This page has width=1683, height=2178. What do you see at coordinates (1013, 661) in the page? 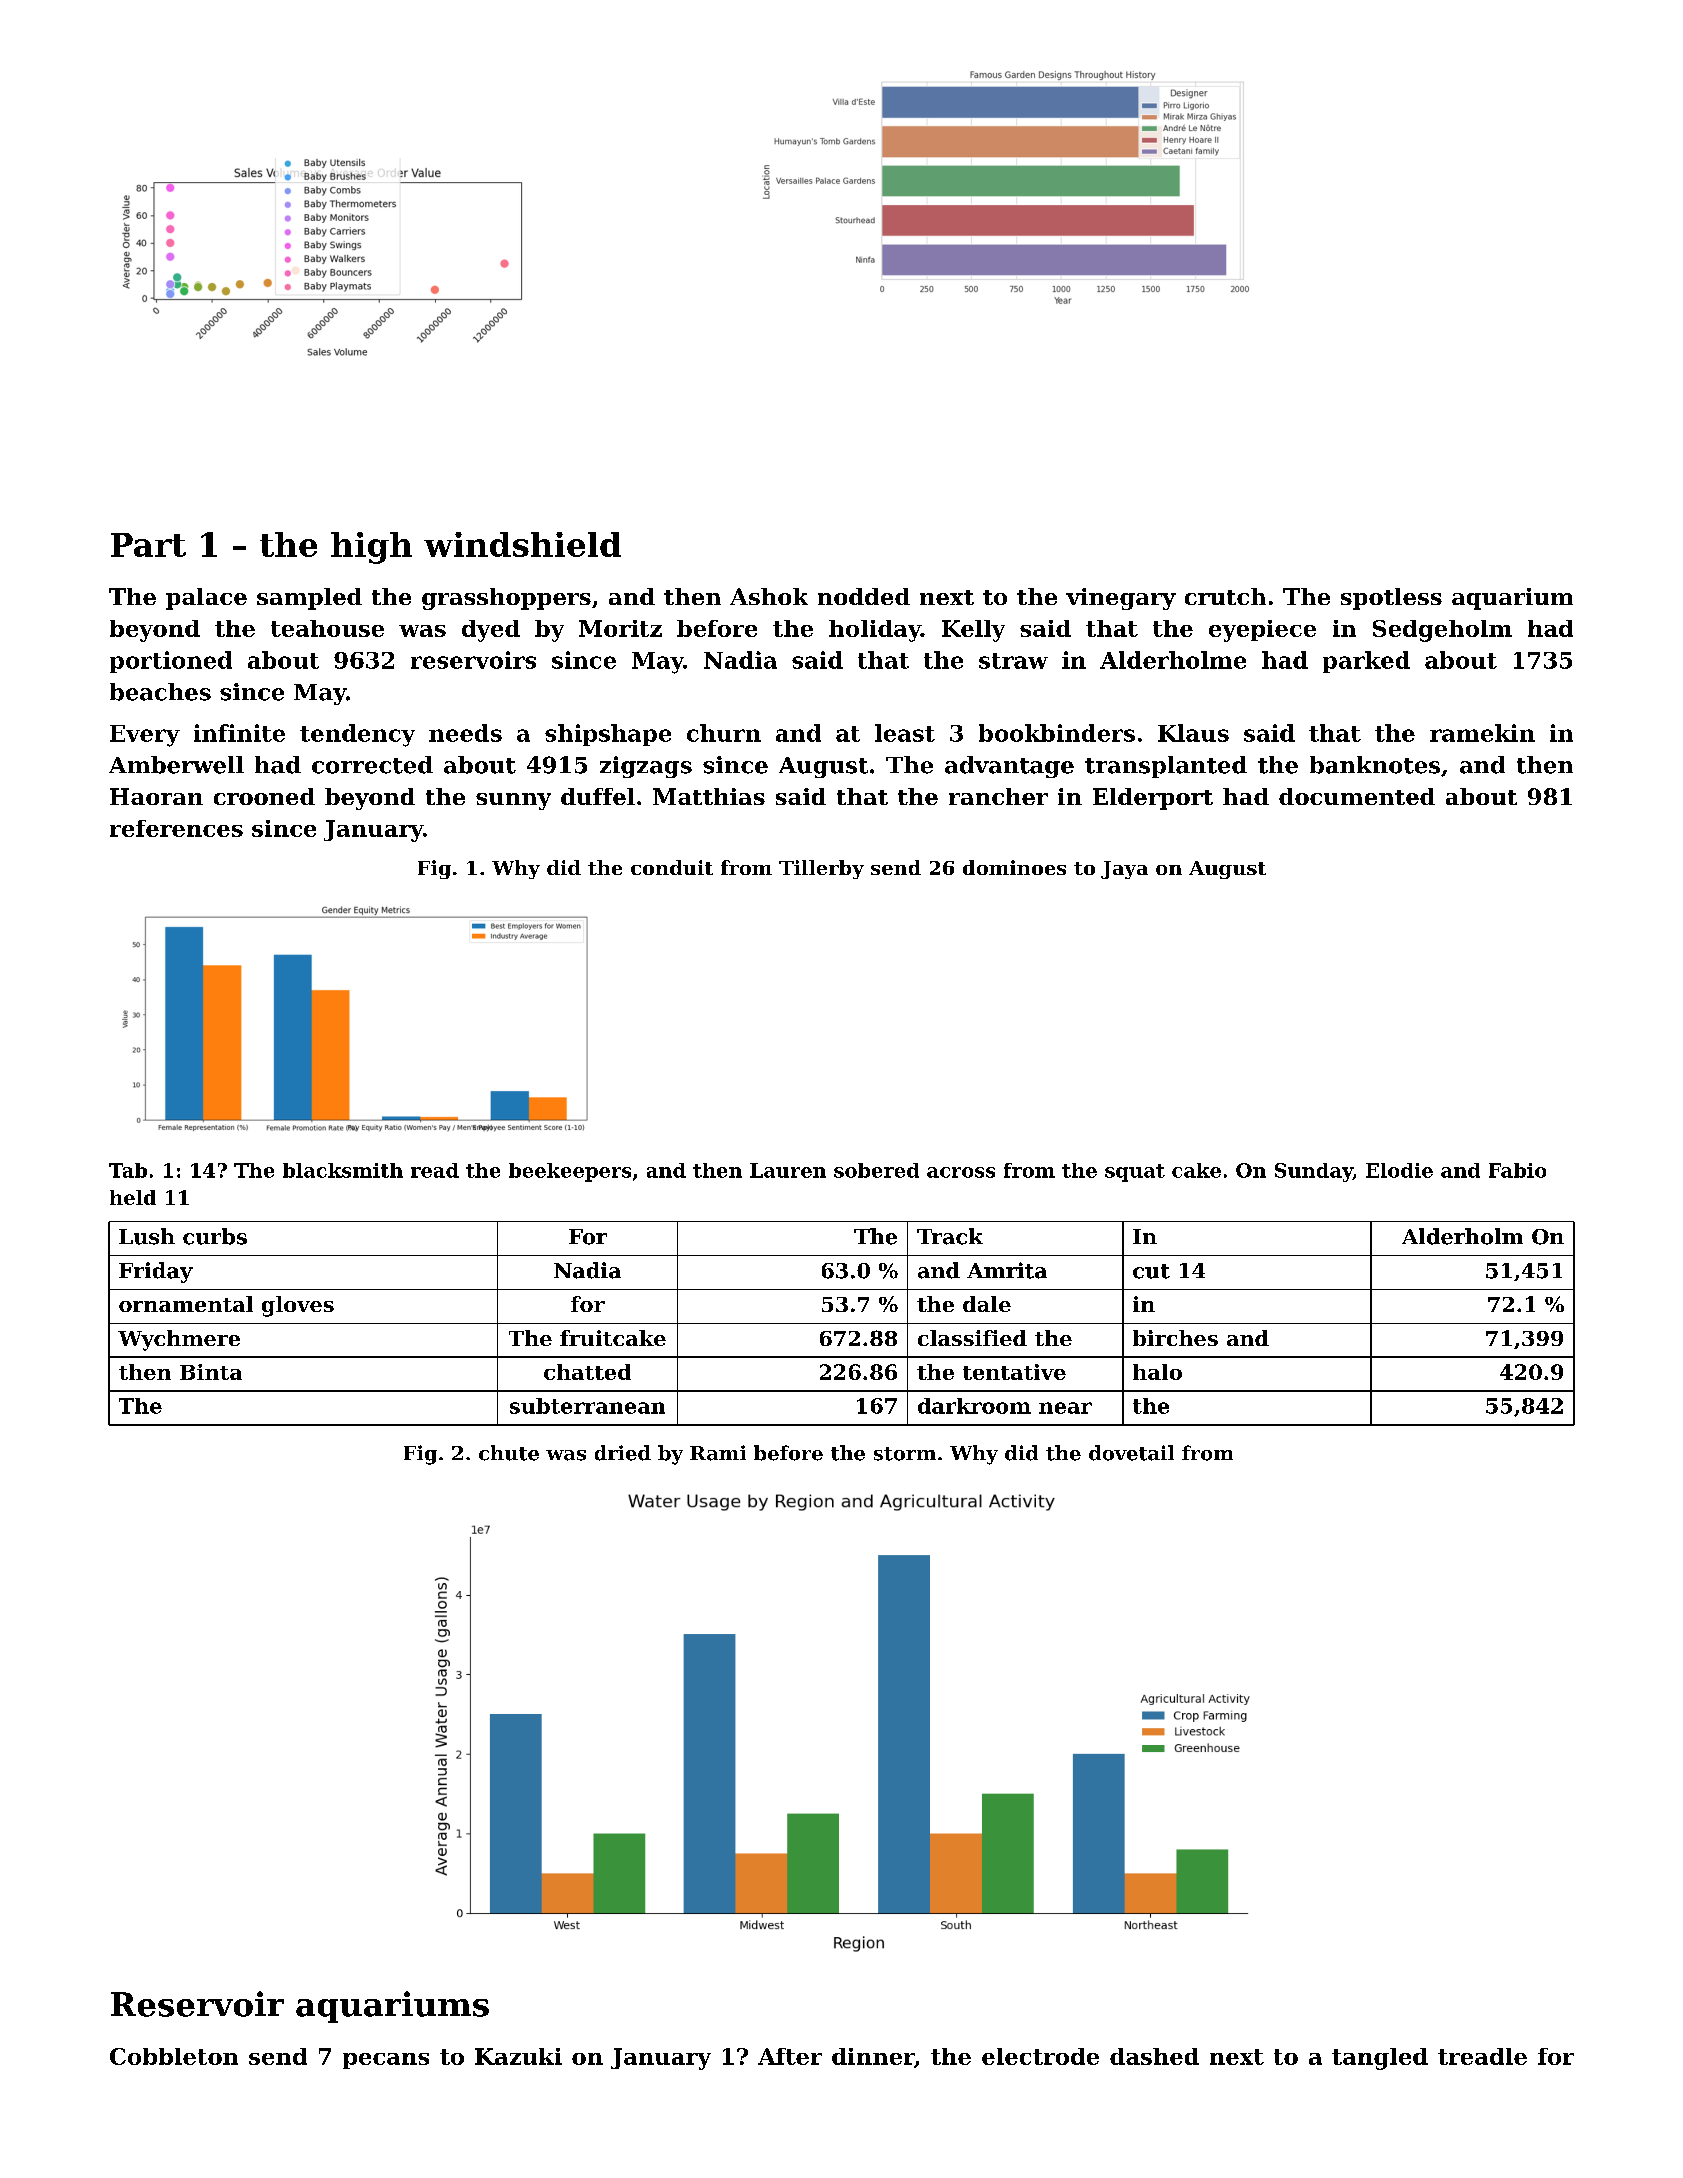
I see `straw` at bounding box center [1013, 661].
